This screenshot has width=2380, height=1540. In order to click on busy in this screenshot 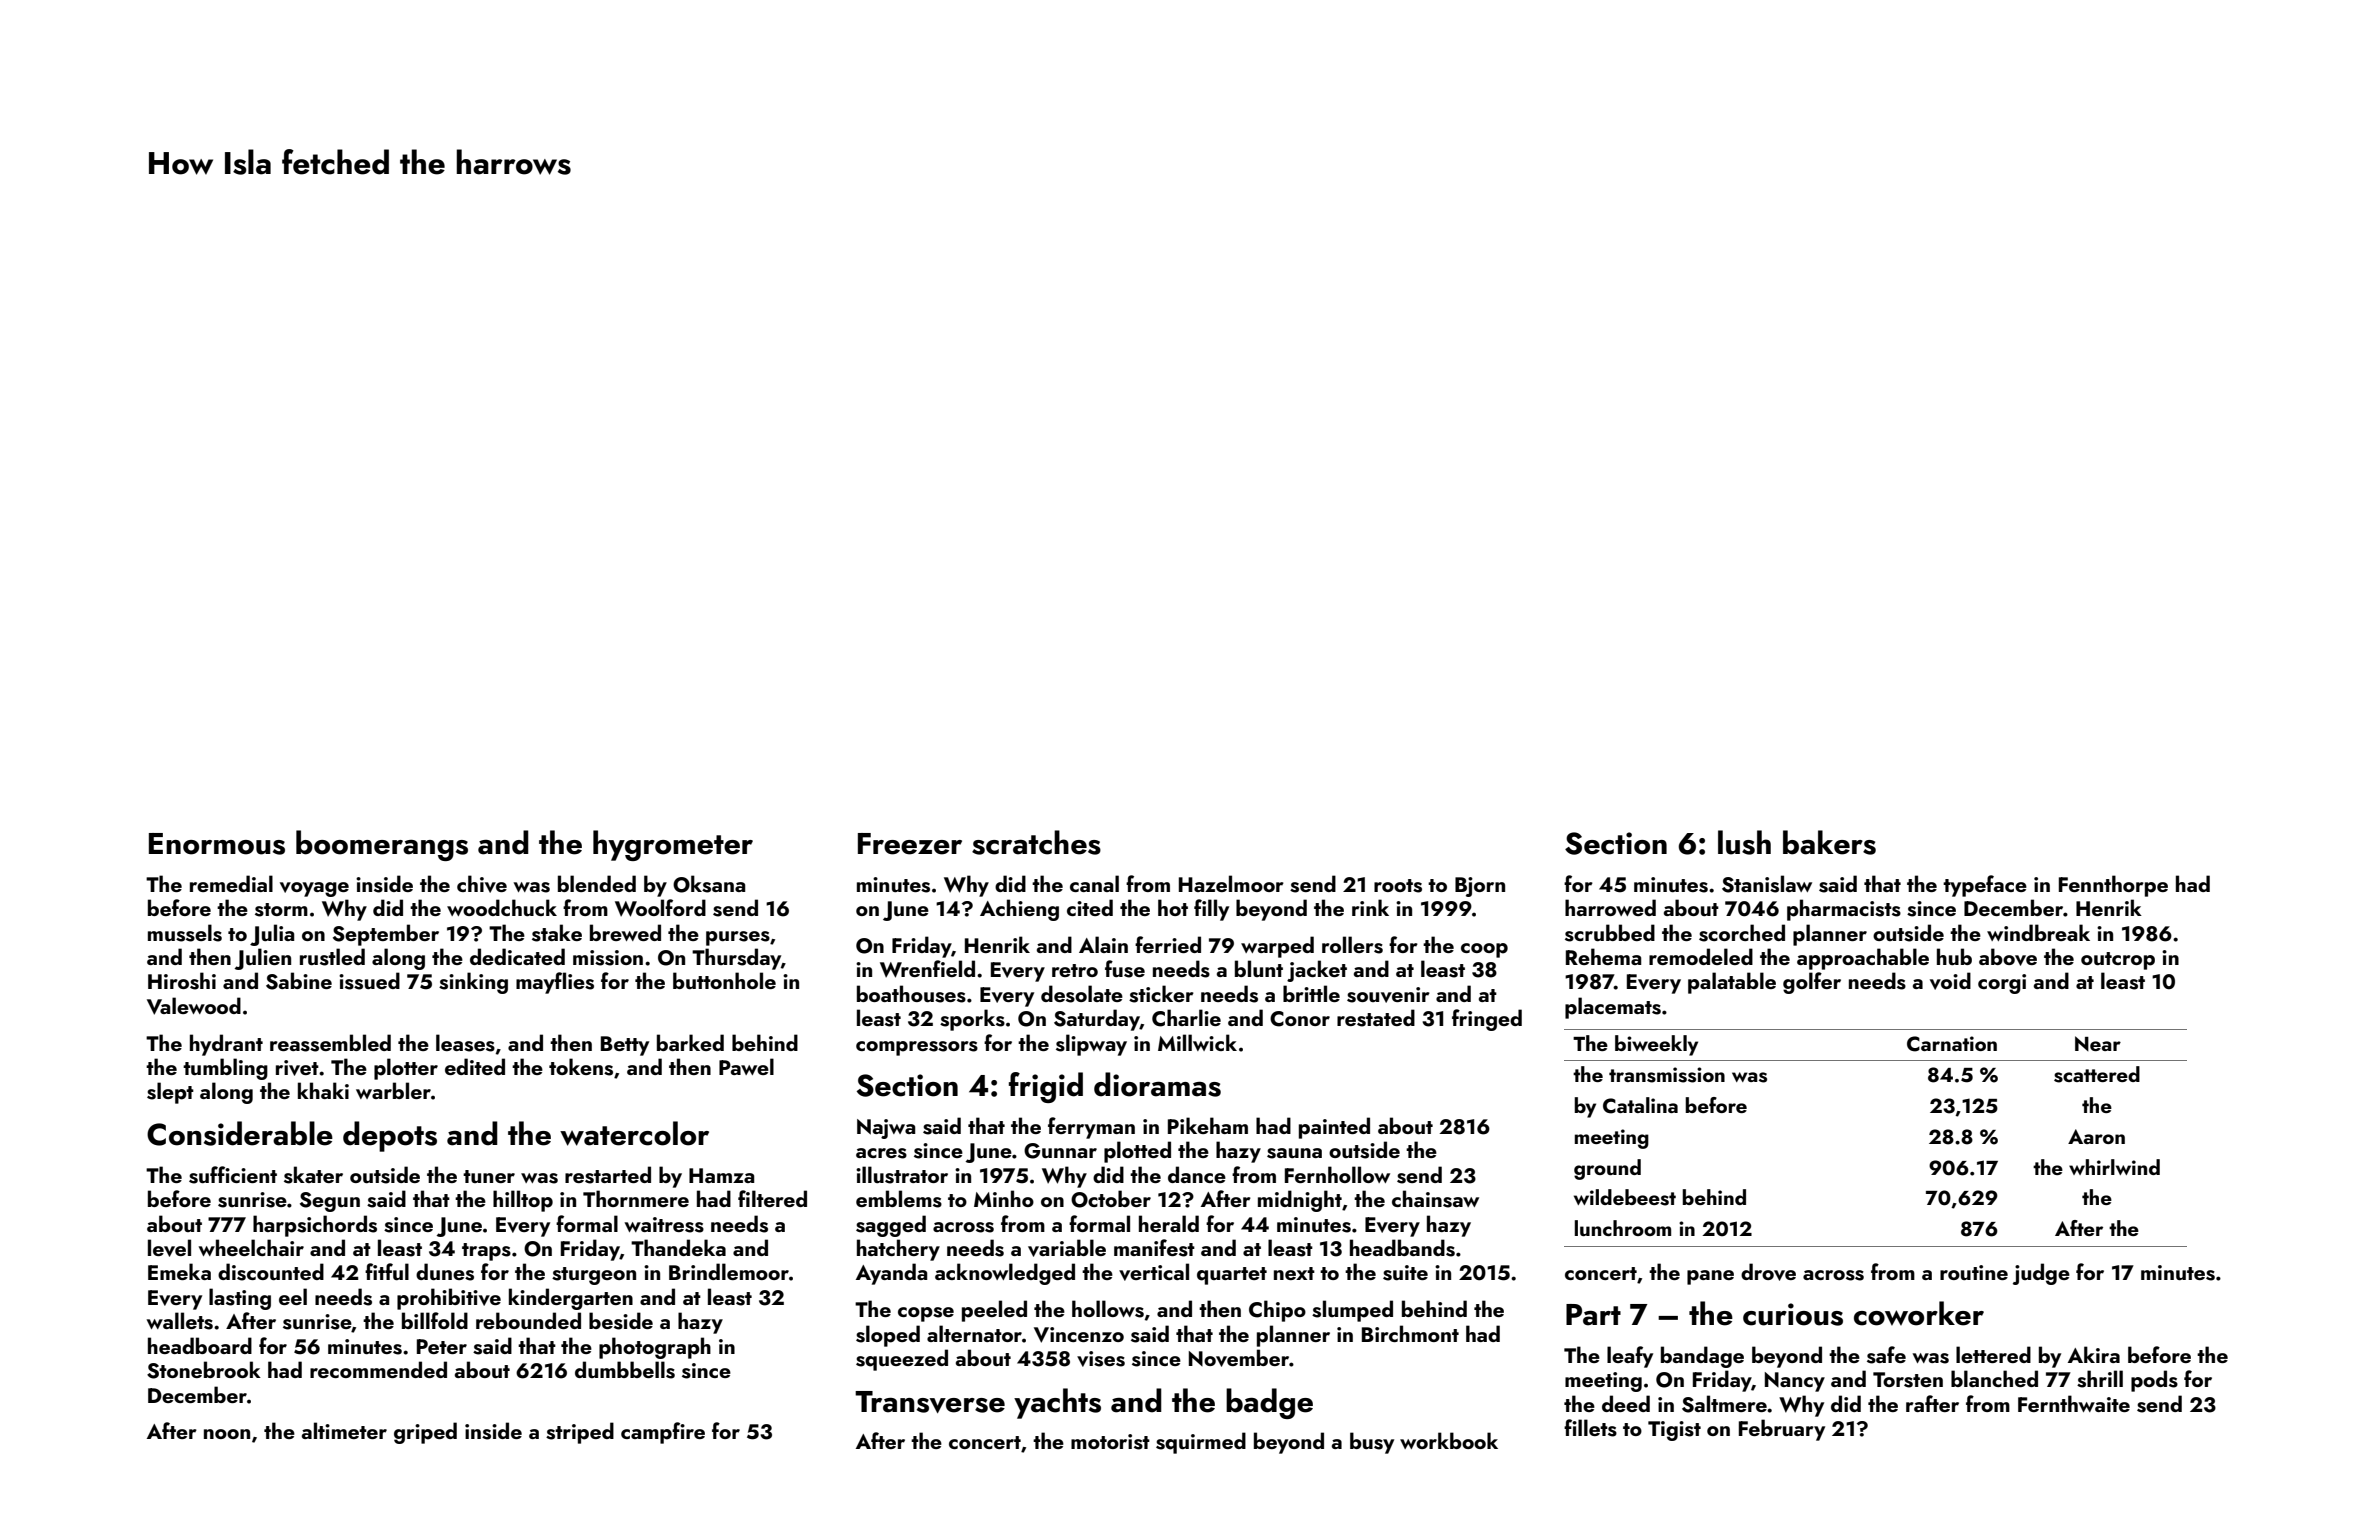, I will do `click(1372, 1443)`.
